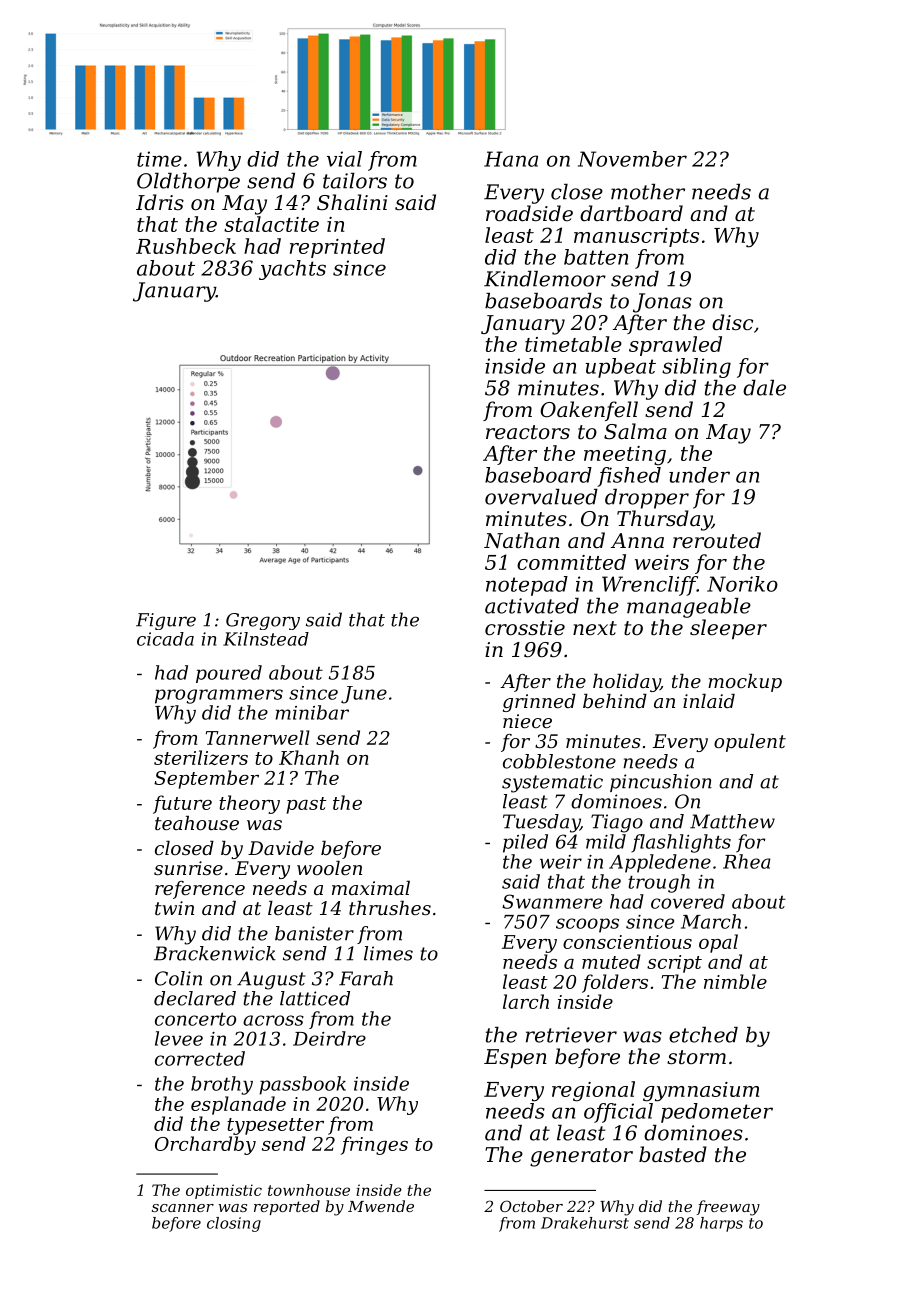 Image resolution: width=924 pixels, height=1311 pixels. I want to click on Wrencliff, so click(649, 586).
